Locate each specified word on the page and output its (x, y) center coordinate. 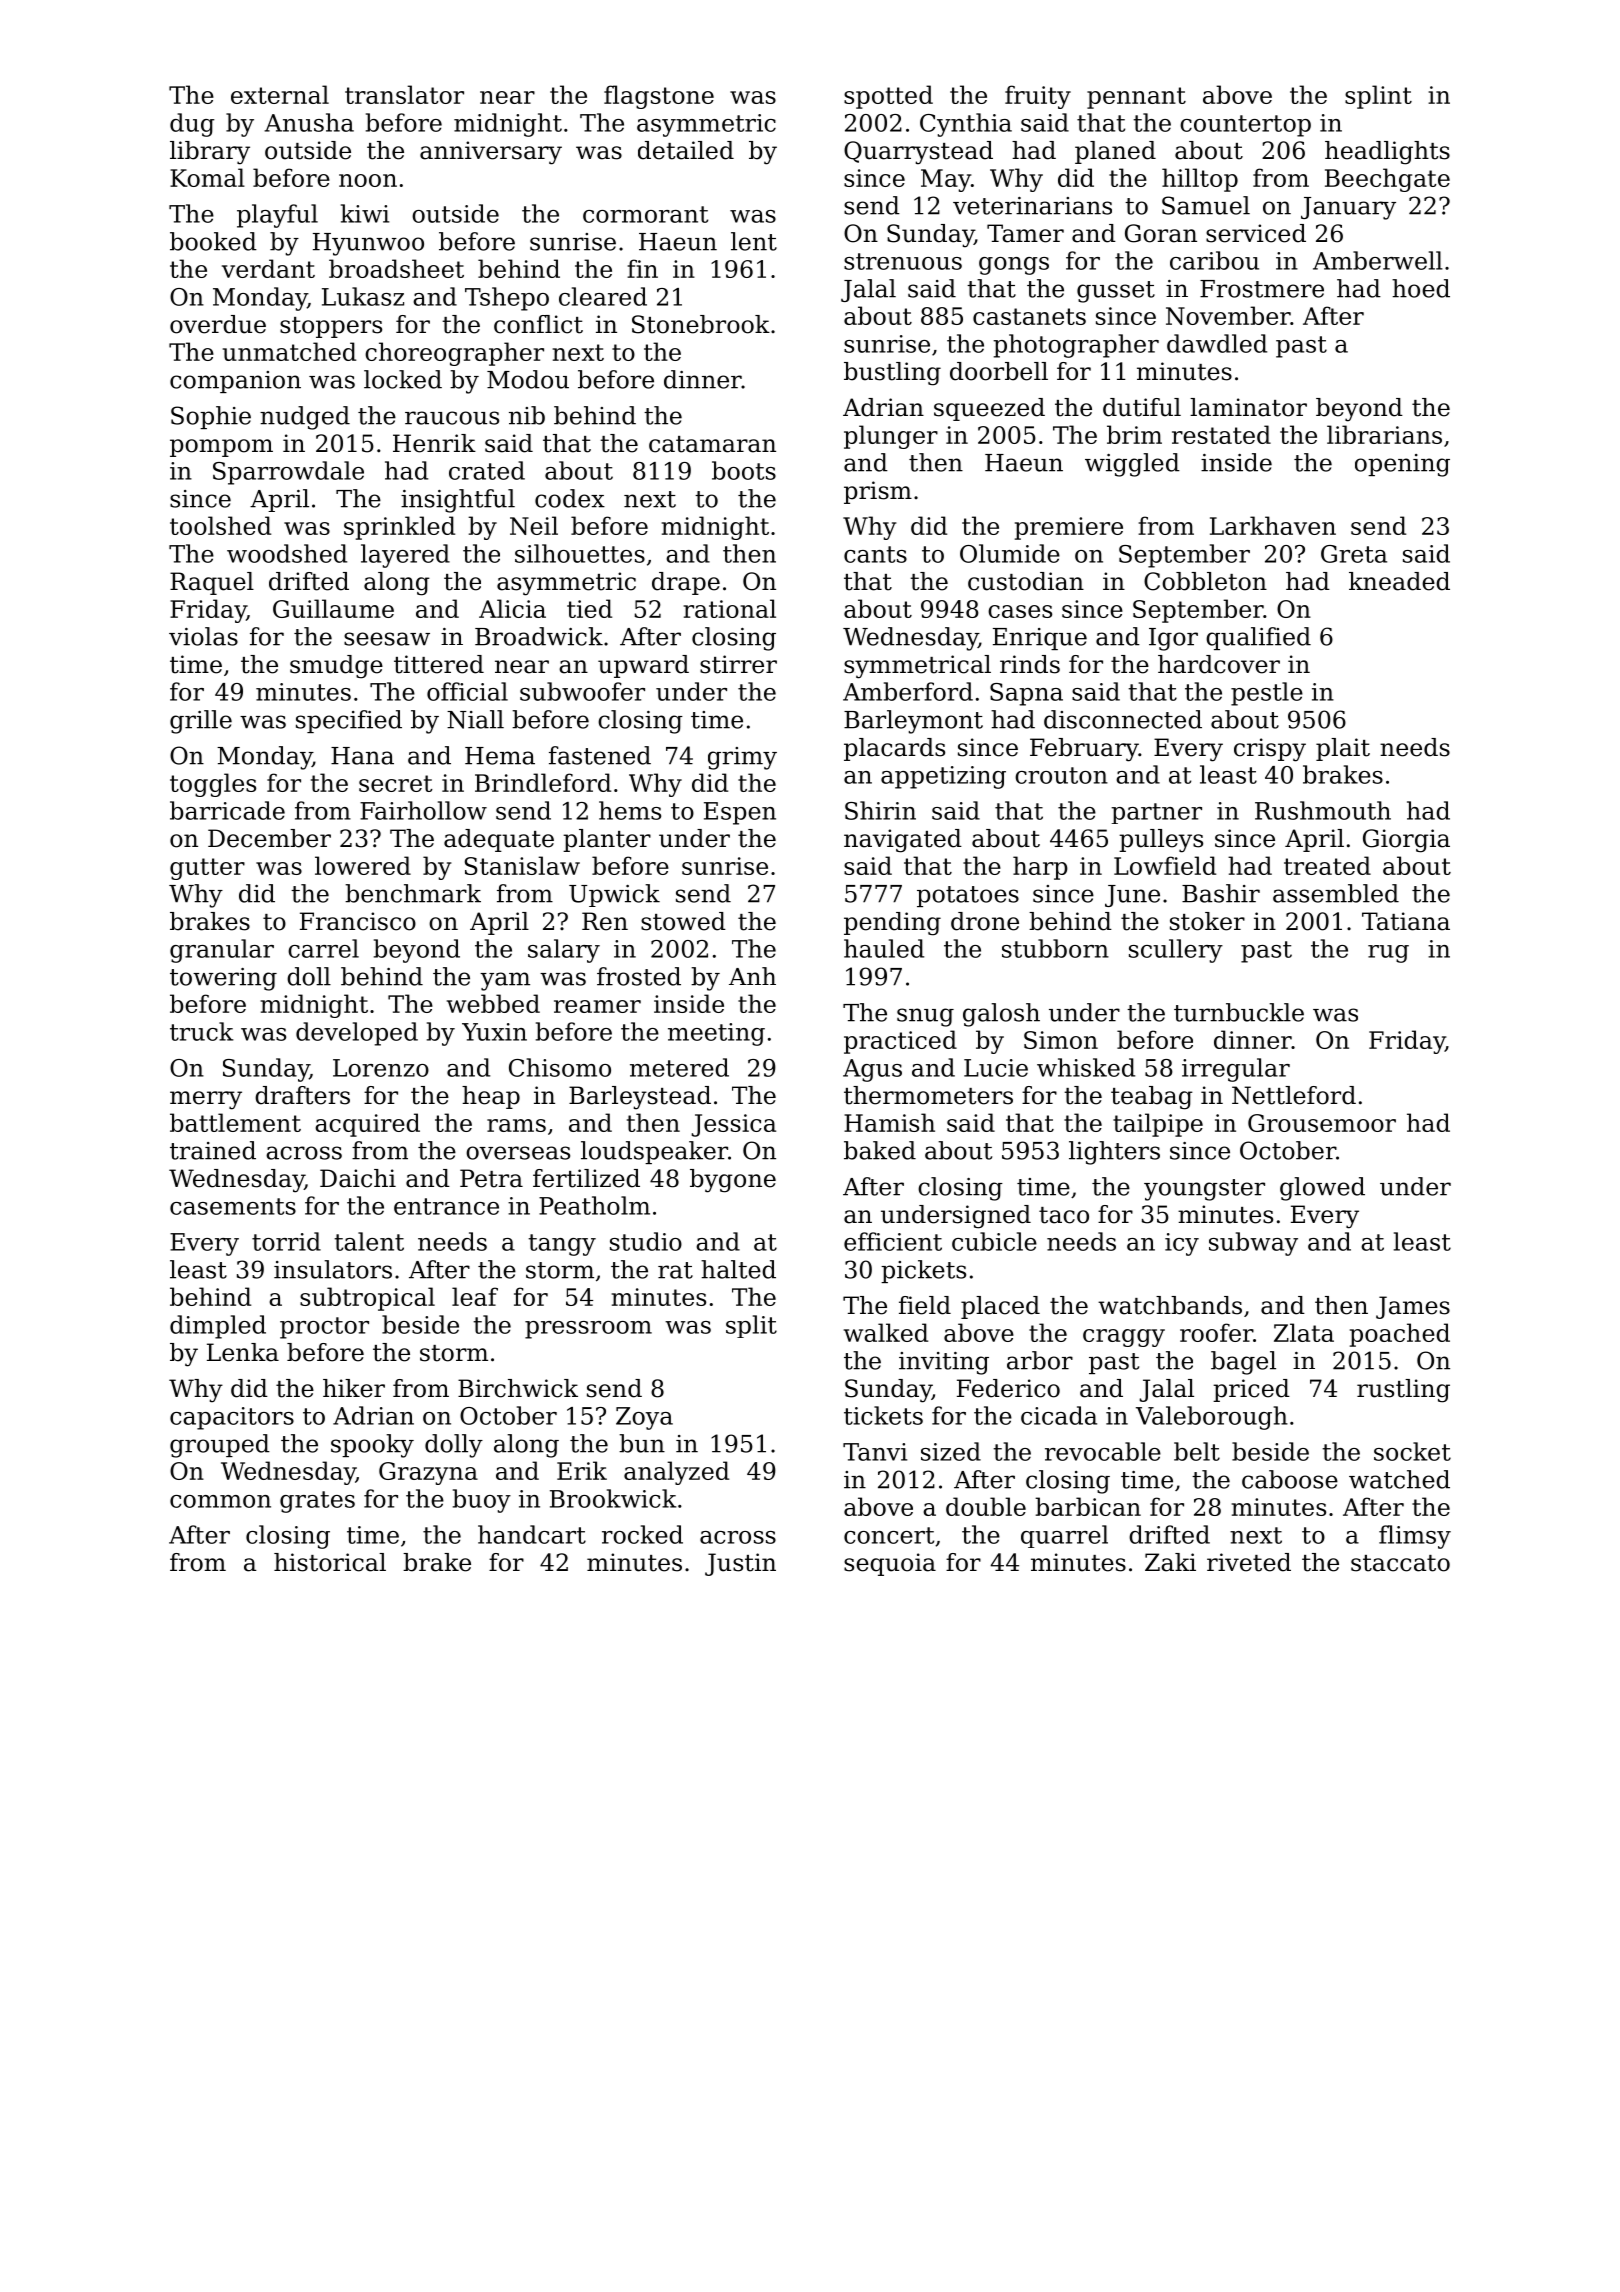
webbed (493, 1003)
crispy (1270, 750)
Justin (740, 1564)
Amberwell (1378, 260)
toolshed (220, 525)
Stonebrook (701, 324)
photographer (1076, 346)
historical (330, 1562)
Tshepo (507, 299)
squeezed (989, 409)
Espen (740, 813)
